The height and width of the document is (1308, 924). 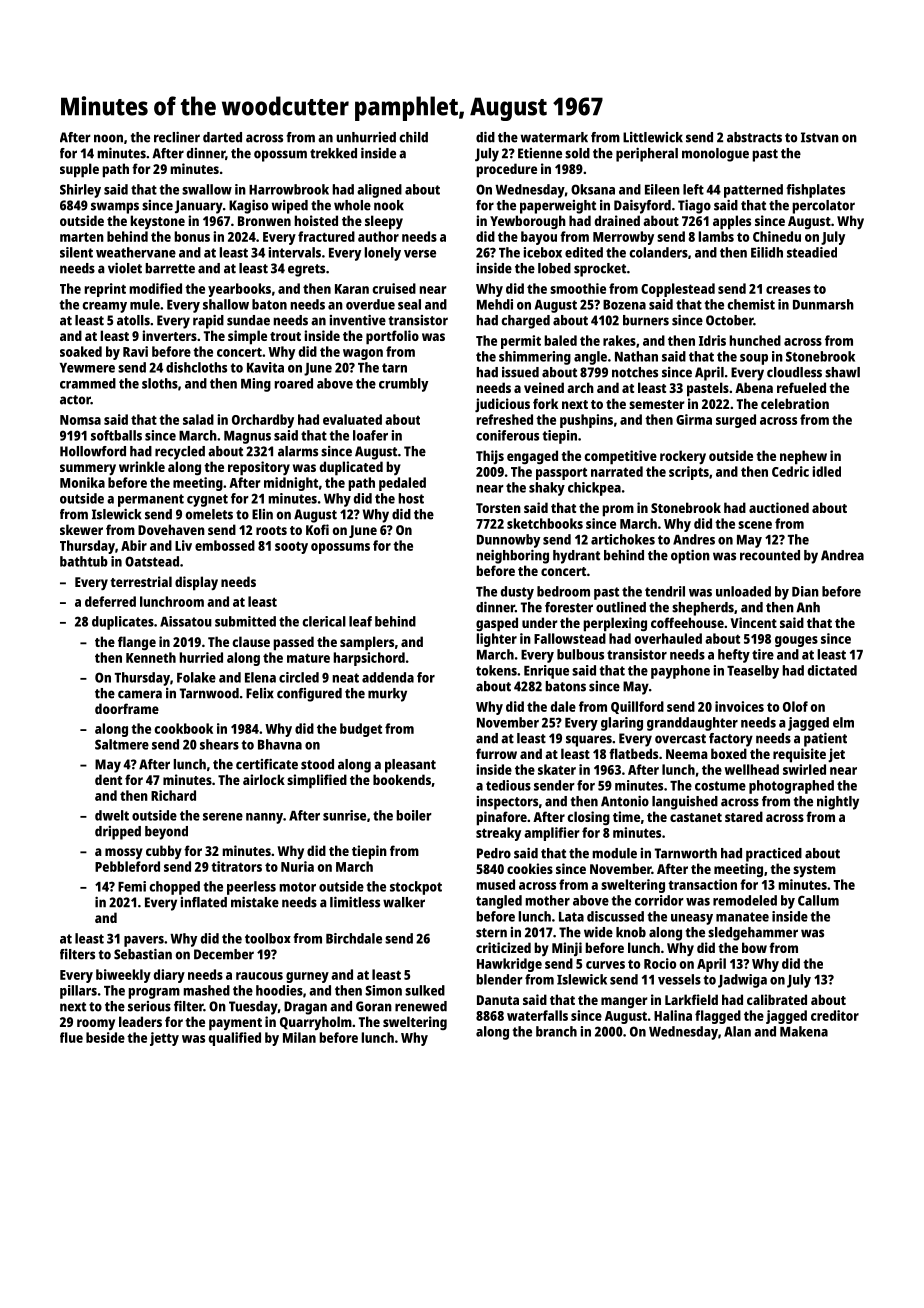 What do you see at coordinates (578, 288) in the document?
I see `smoothie` at bounding box center [578, 288].
